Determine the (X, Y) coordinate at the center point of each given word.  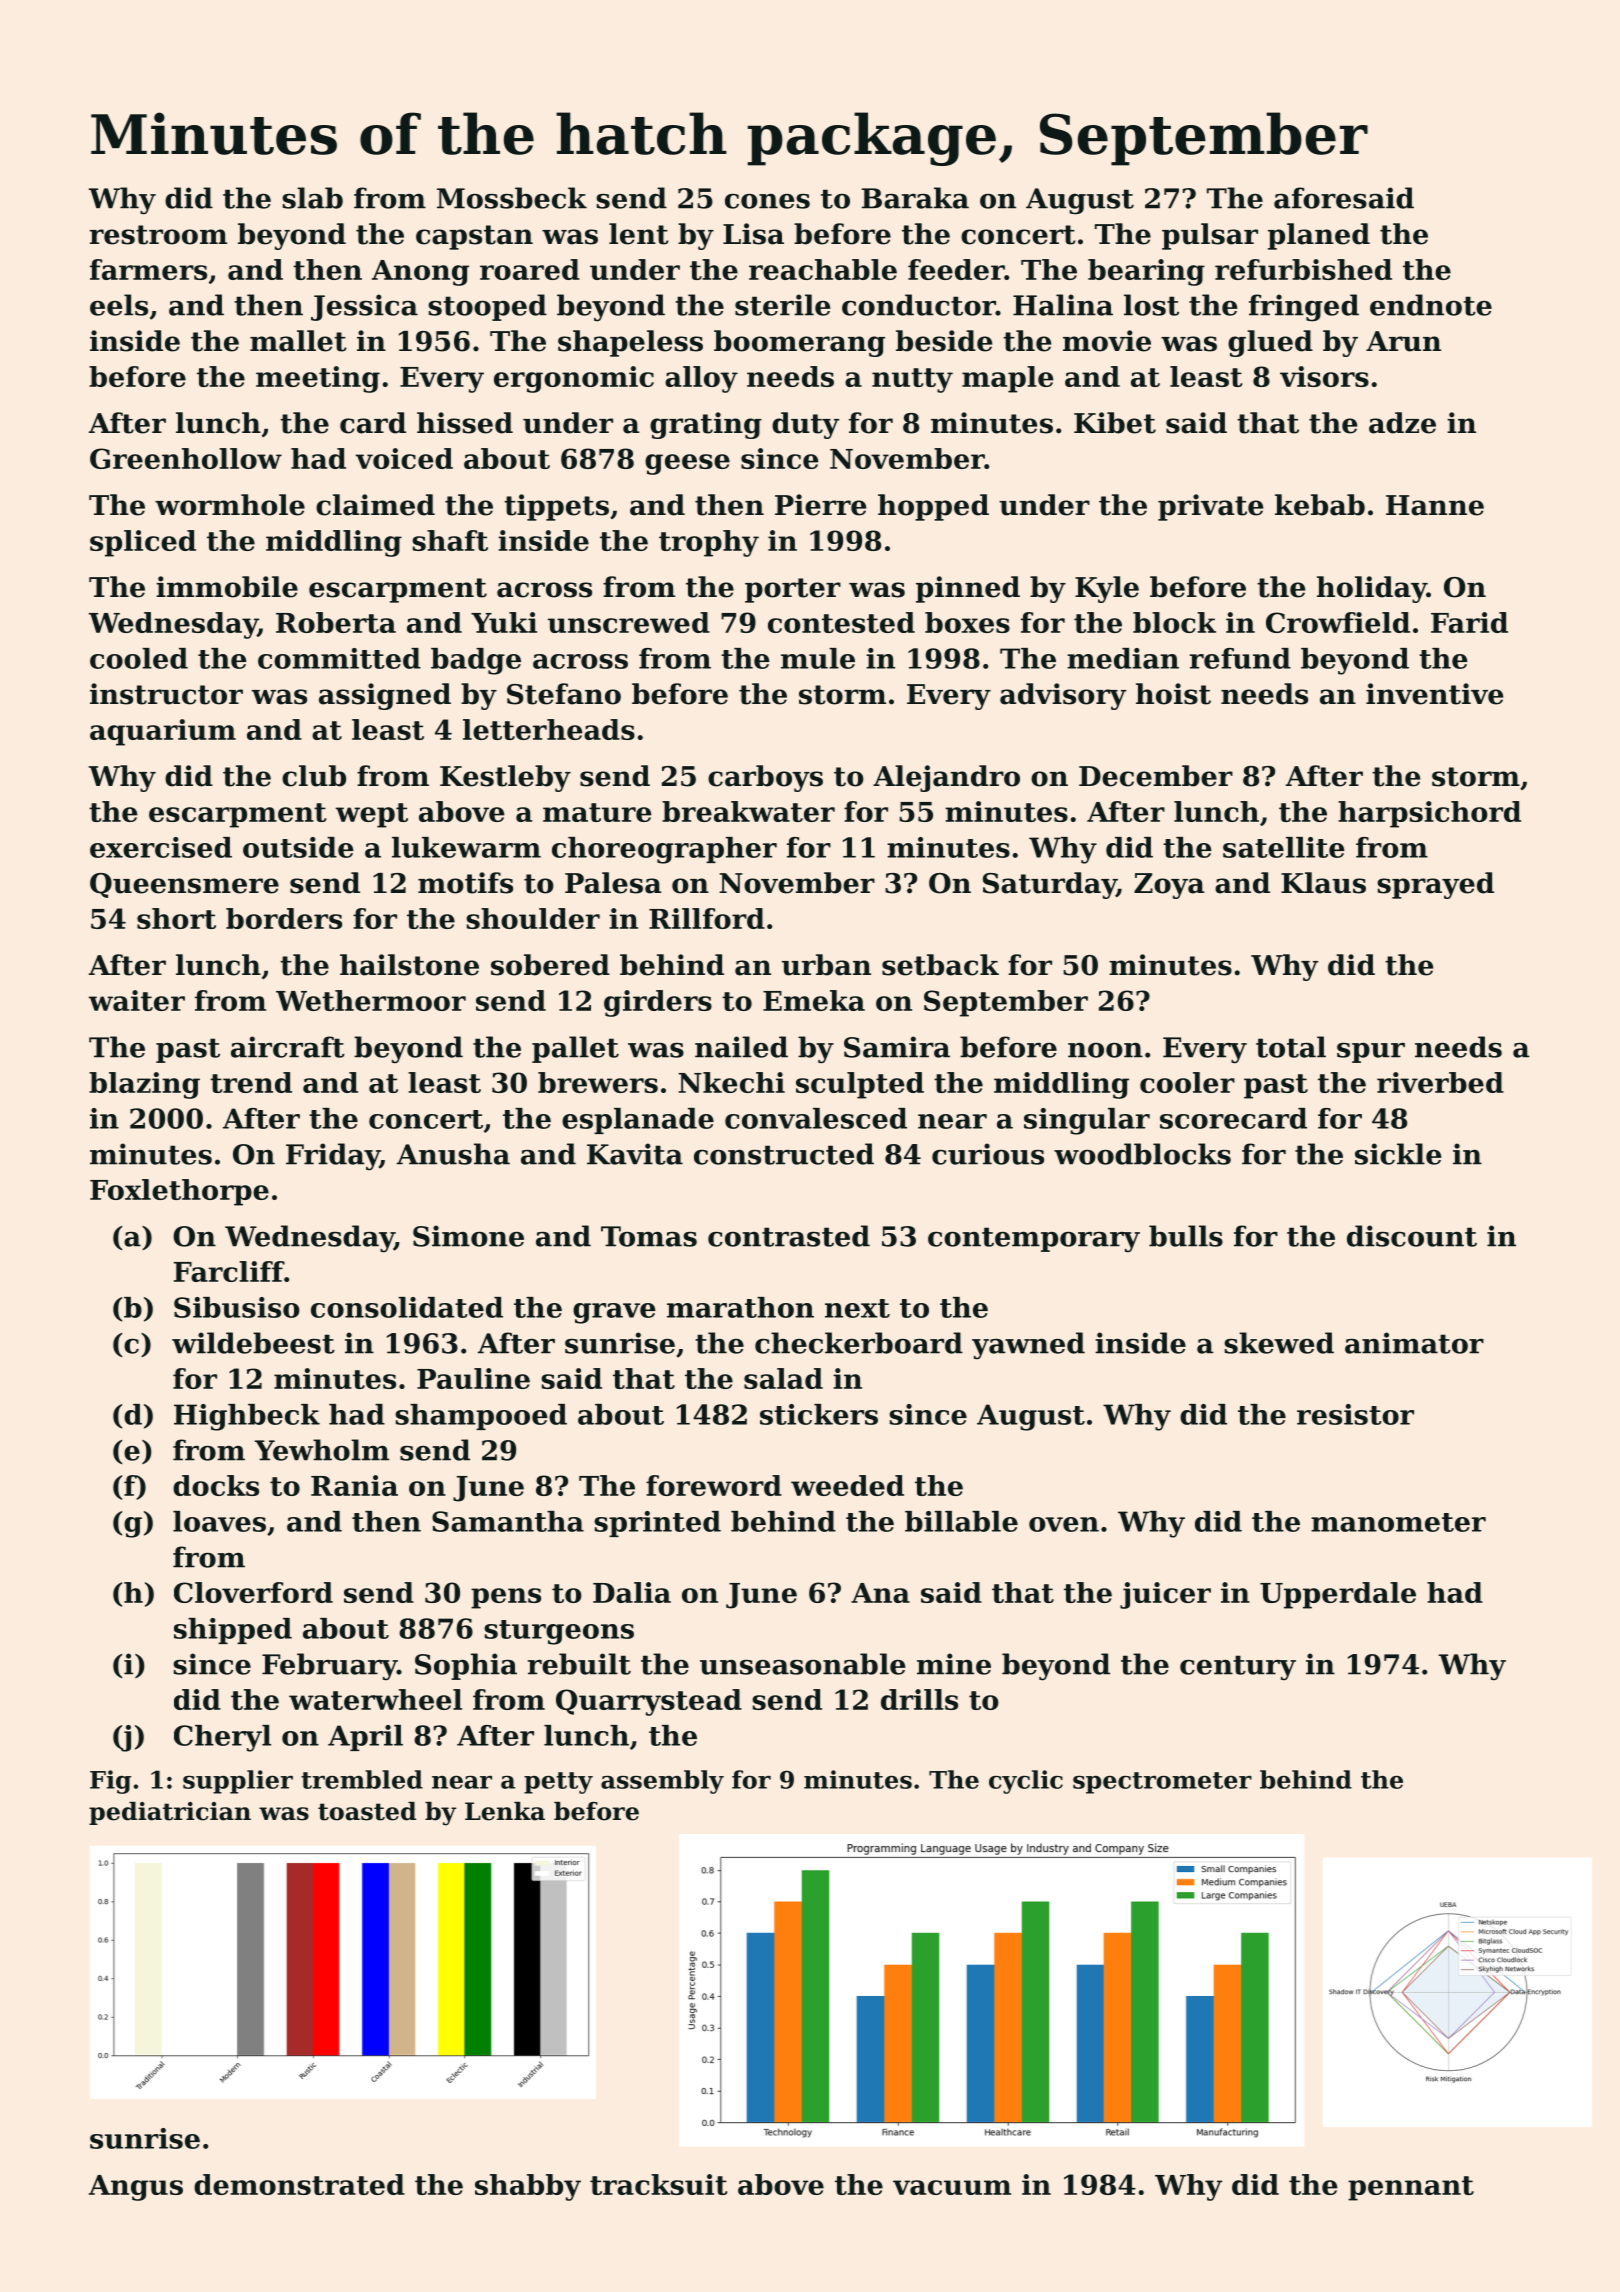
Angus (136, 2188)
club (314, 776)
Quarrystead (649, 1702)
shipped (233, 1631)
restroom (158, 235)
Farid (1469, 622)
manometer (1398, 1522)
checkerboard (859, 1343)
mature (597, 812)
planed (1319, 236)
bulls (1186, 1236)
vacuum (952, 2187)
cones (767, 201)
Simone (468, 1236)
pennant (1411, 2188)
